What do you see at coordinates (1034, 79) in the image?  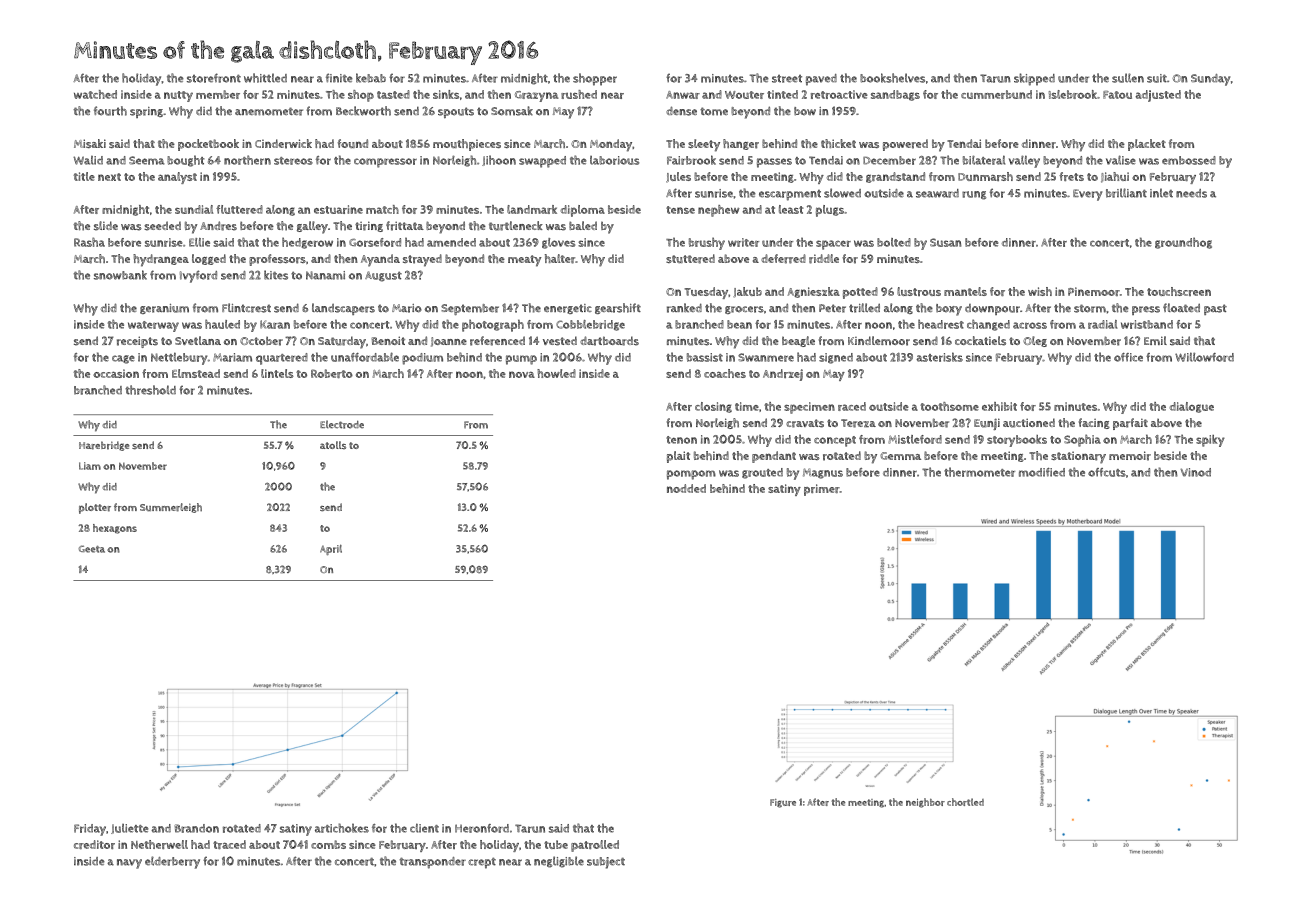 I see `skipped` at bounding box center [1034, 79].
